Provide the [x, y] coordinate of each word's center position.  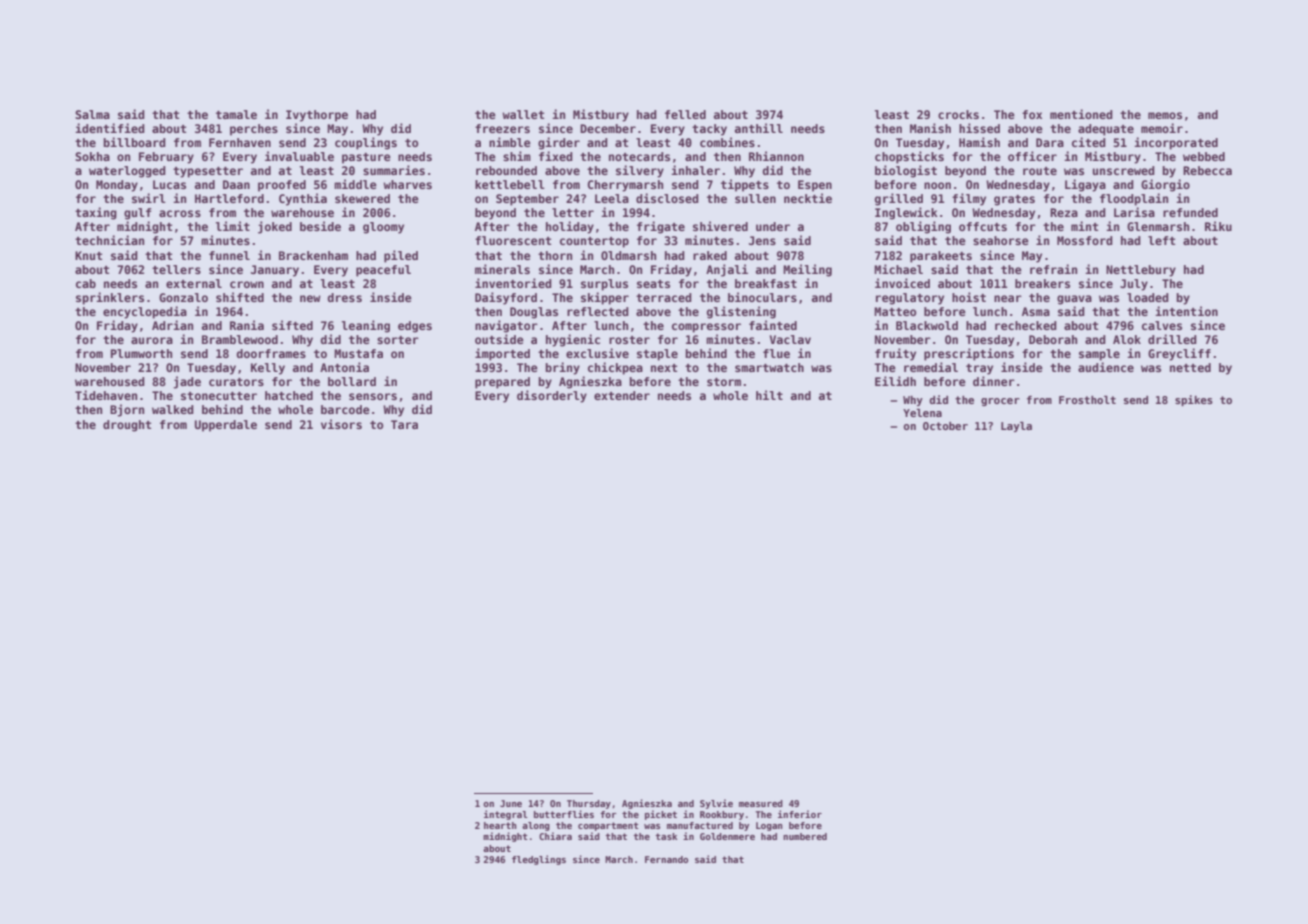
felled [685, 114]
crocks [958, 114]
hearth [500, 825]
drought [127, 426]
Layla [1016, 427]
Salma [92, 114]
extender [622, 395]
